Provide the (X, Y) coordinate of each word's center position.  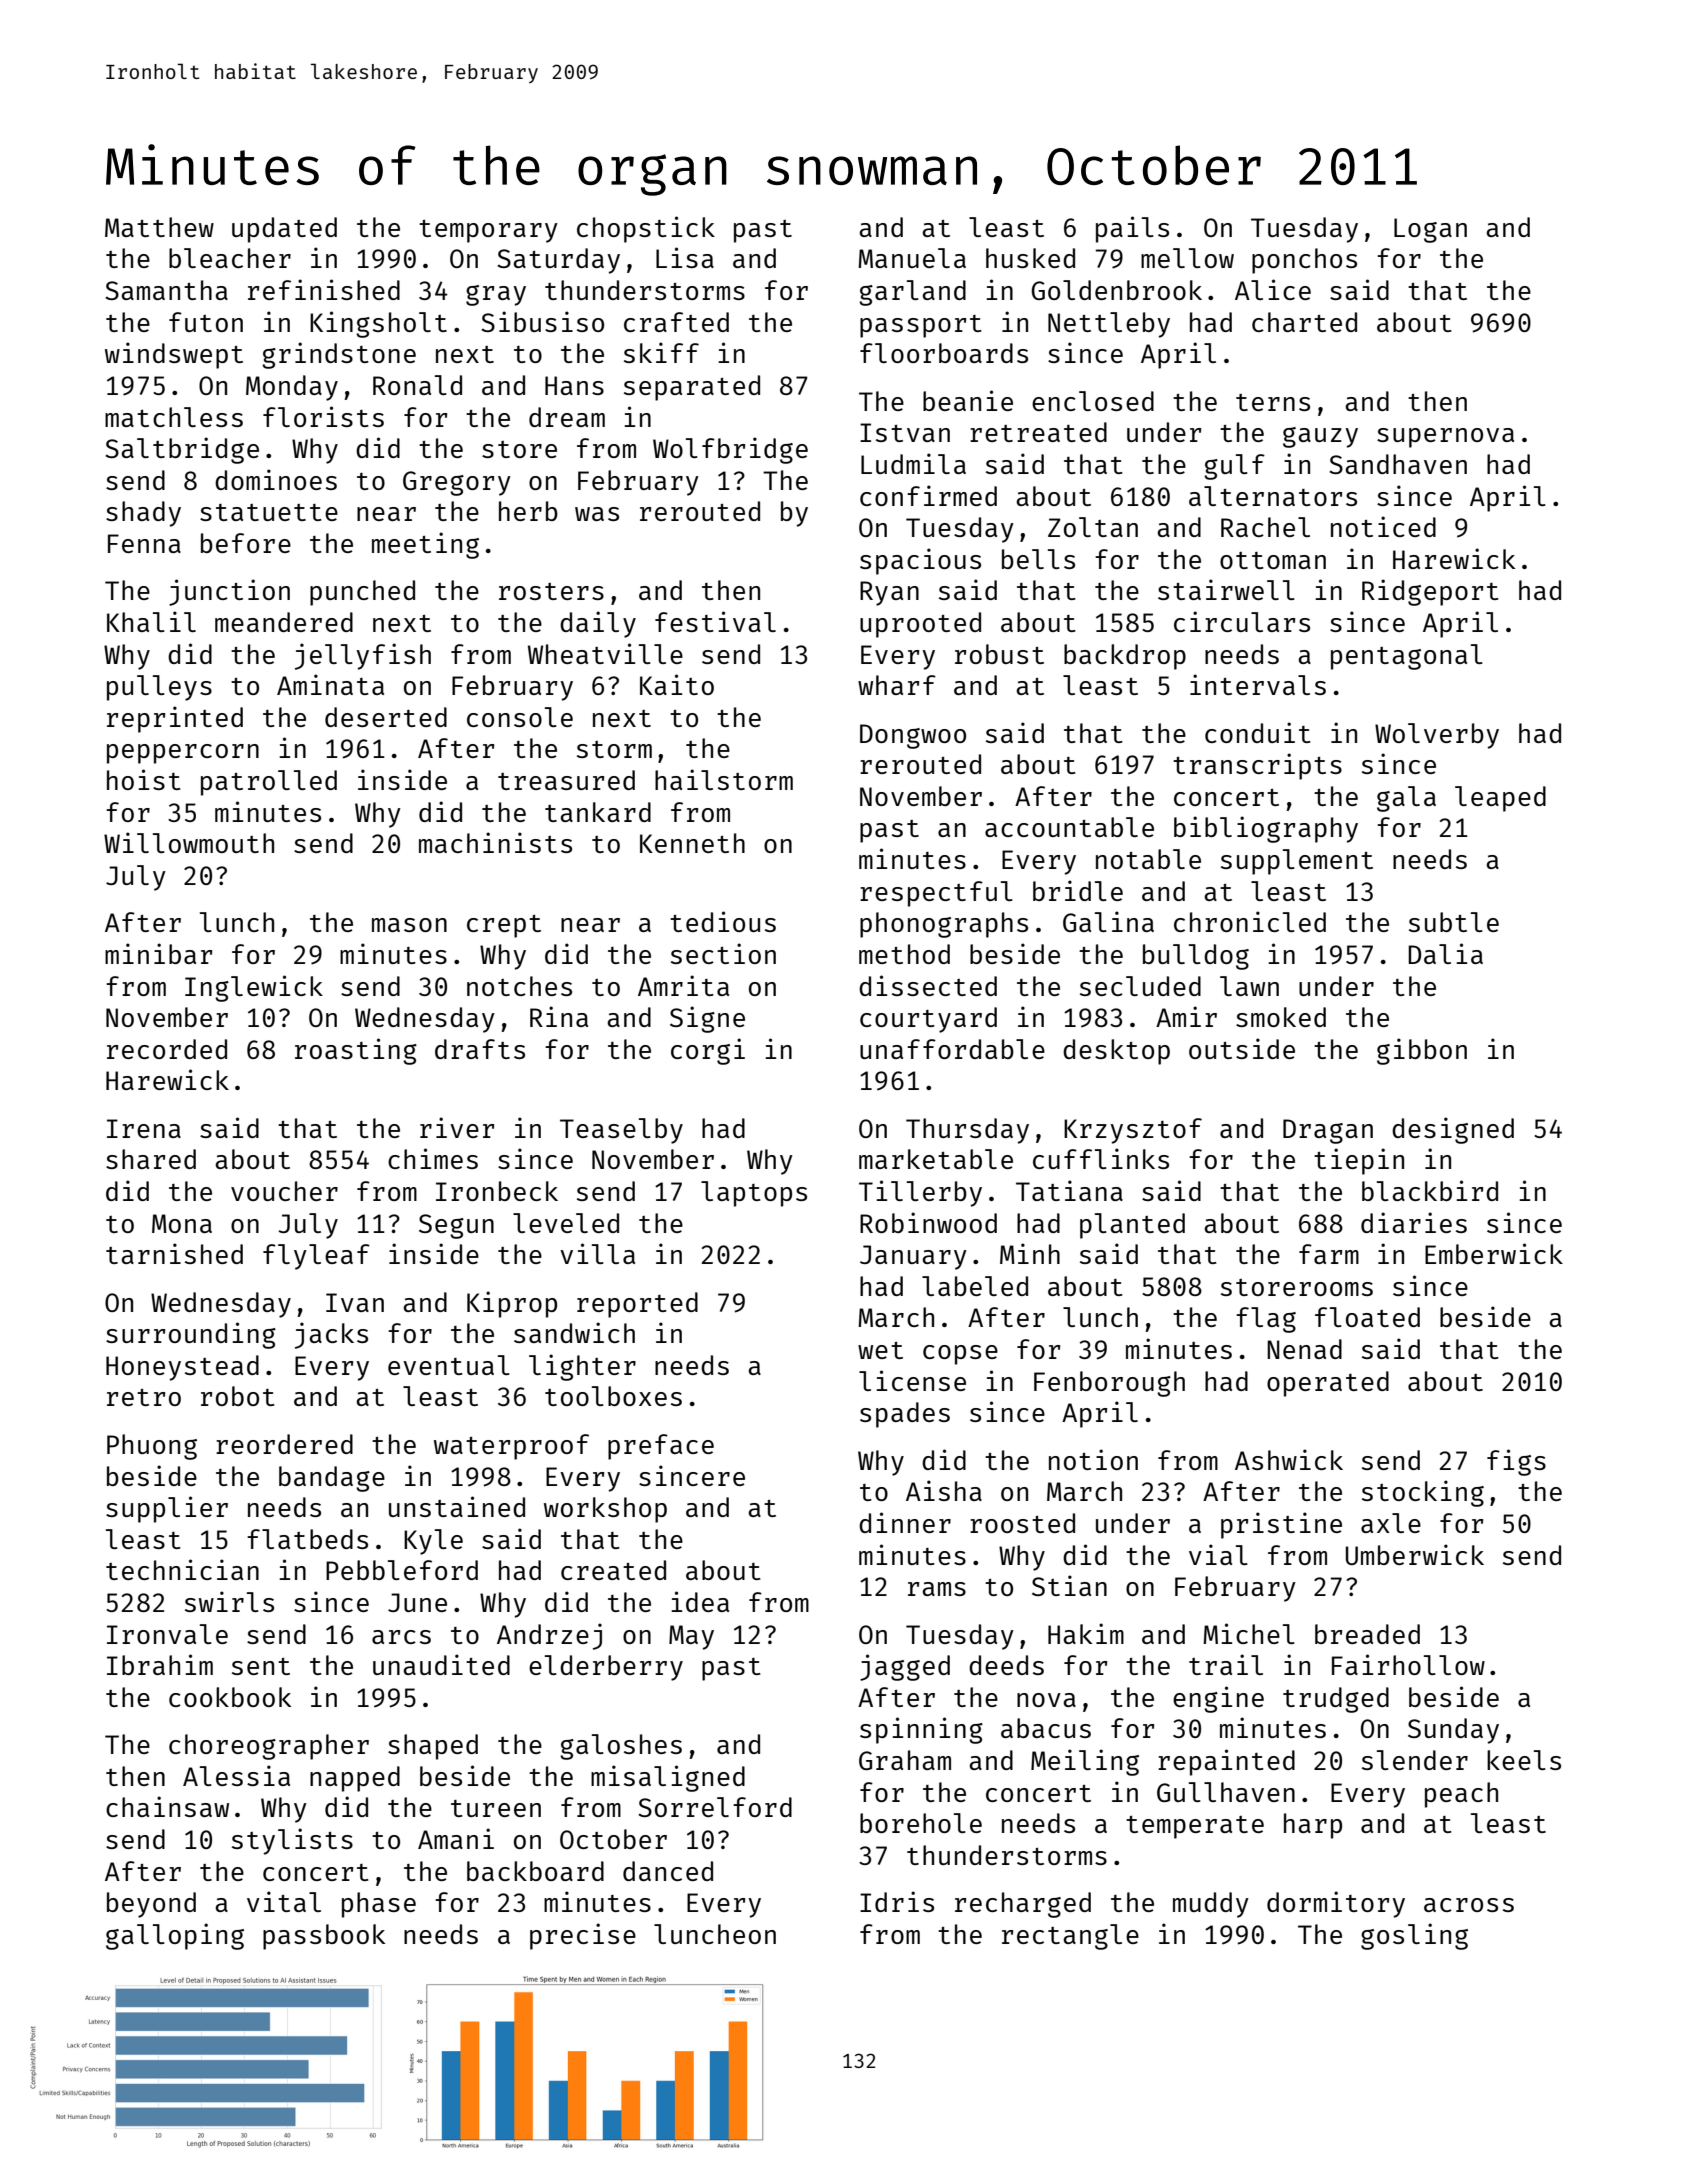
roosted (1022, 1523)
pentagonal (1407, 657)
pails (1132, 229)
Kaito (677, 684)
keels (1524, 1760)
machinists (495, 842)
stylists (292, 1841)
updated (284, 230)
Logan (1430, 230)
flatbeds (307, 1539)
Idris (897, 1901)
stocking (1423, 1493)
